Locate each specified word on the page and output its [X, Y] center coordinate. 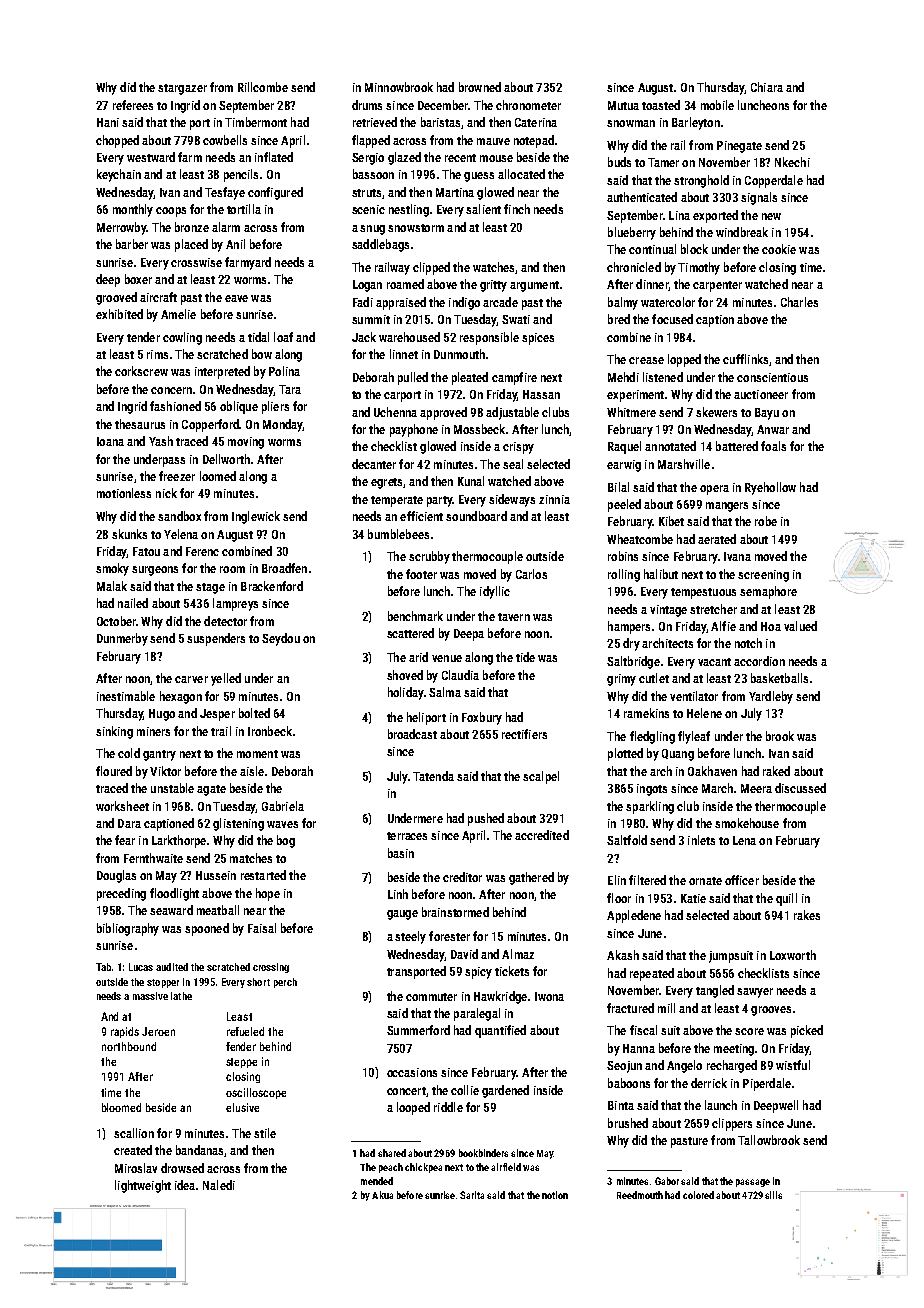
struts [366, 193]
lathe [181, 996]
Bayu [767, 414]
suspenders [216, 639]
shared [392, 1153]
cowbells [225, 140]
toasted [661, 105]
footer [421, 574]
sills [773, 1195]
